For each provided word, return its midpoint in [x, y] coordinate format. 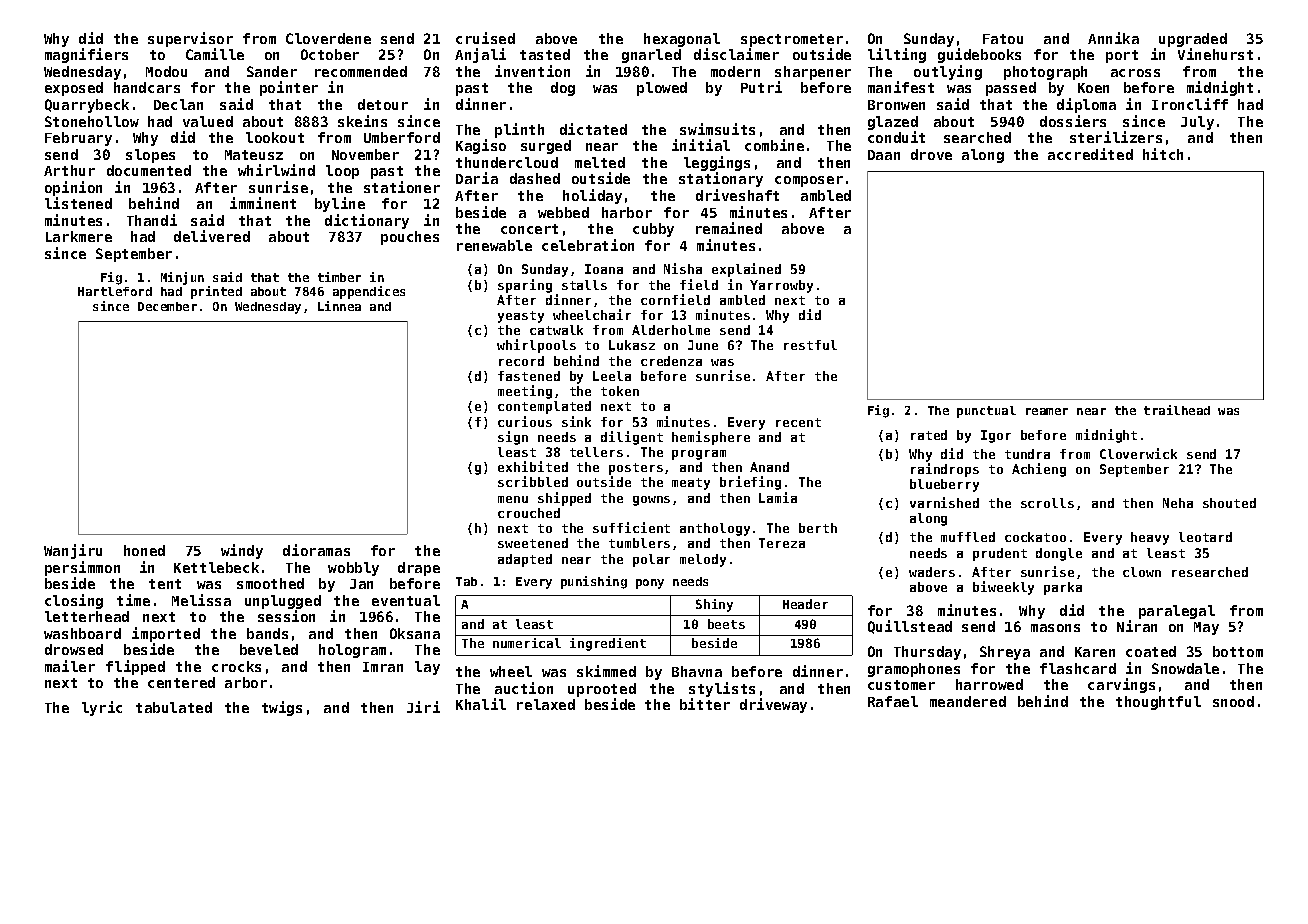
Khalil [481, 704]
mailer [70, 666]
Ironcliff [1190, 104]
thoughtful [1158, 703]
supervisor [190, 39]
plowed [662, 89]
